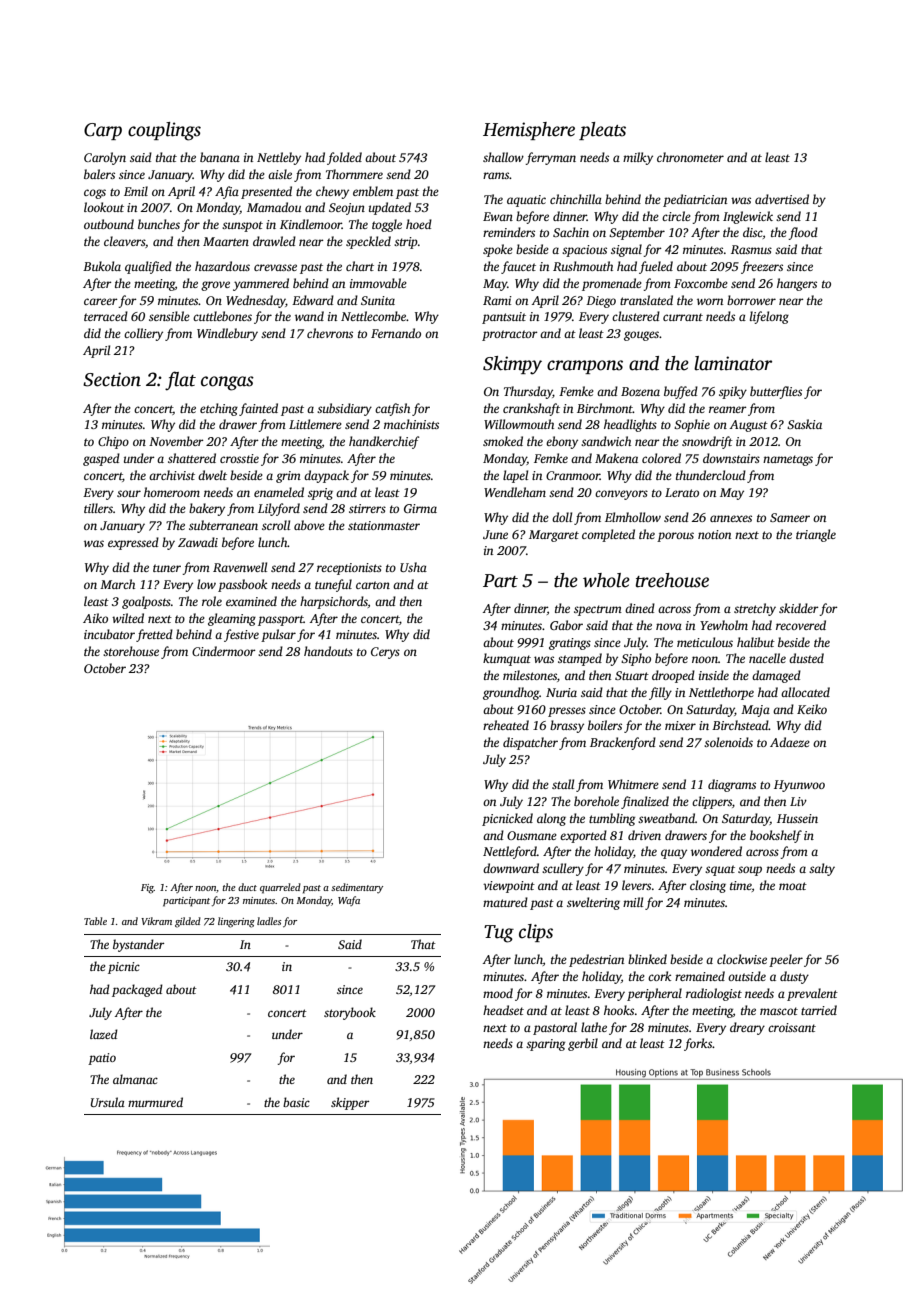 This screenshot has width=924, height=1308. I want to click on sparing, so click(545, 1045).
